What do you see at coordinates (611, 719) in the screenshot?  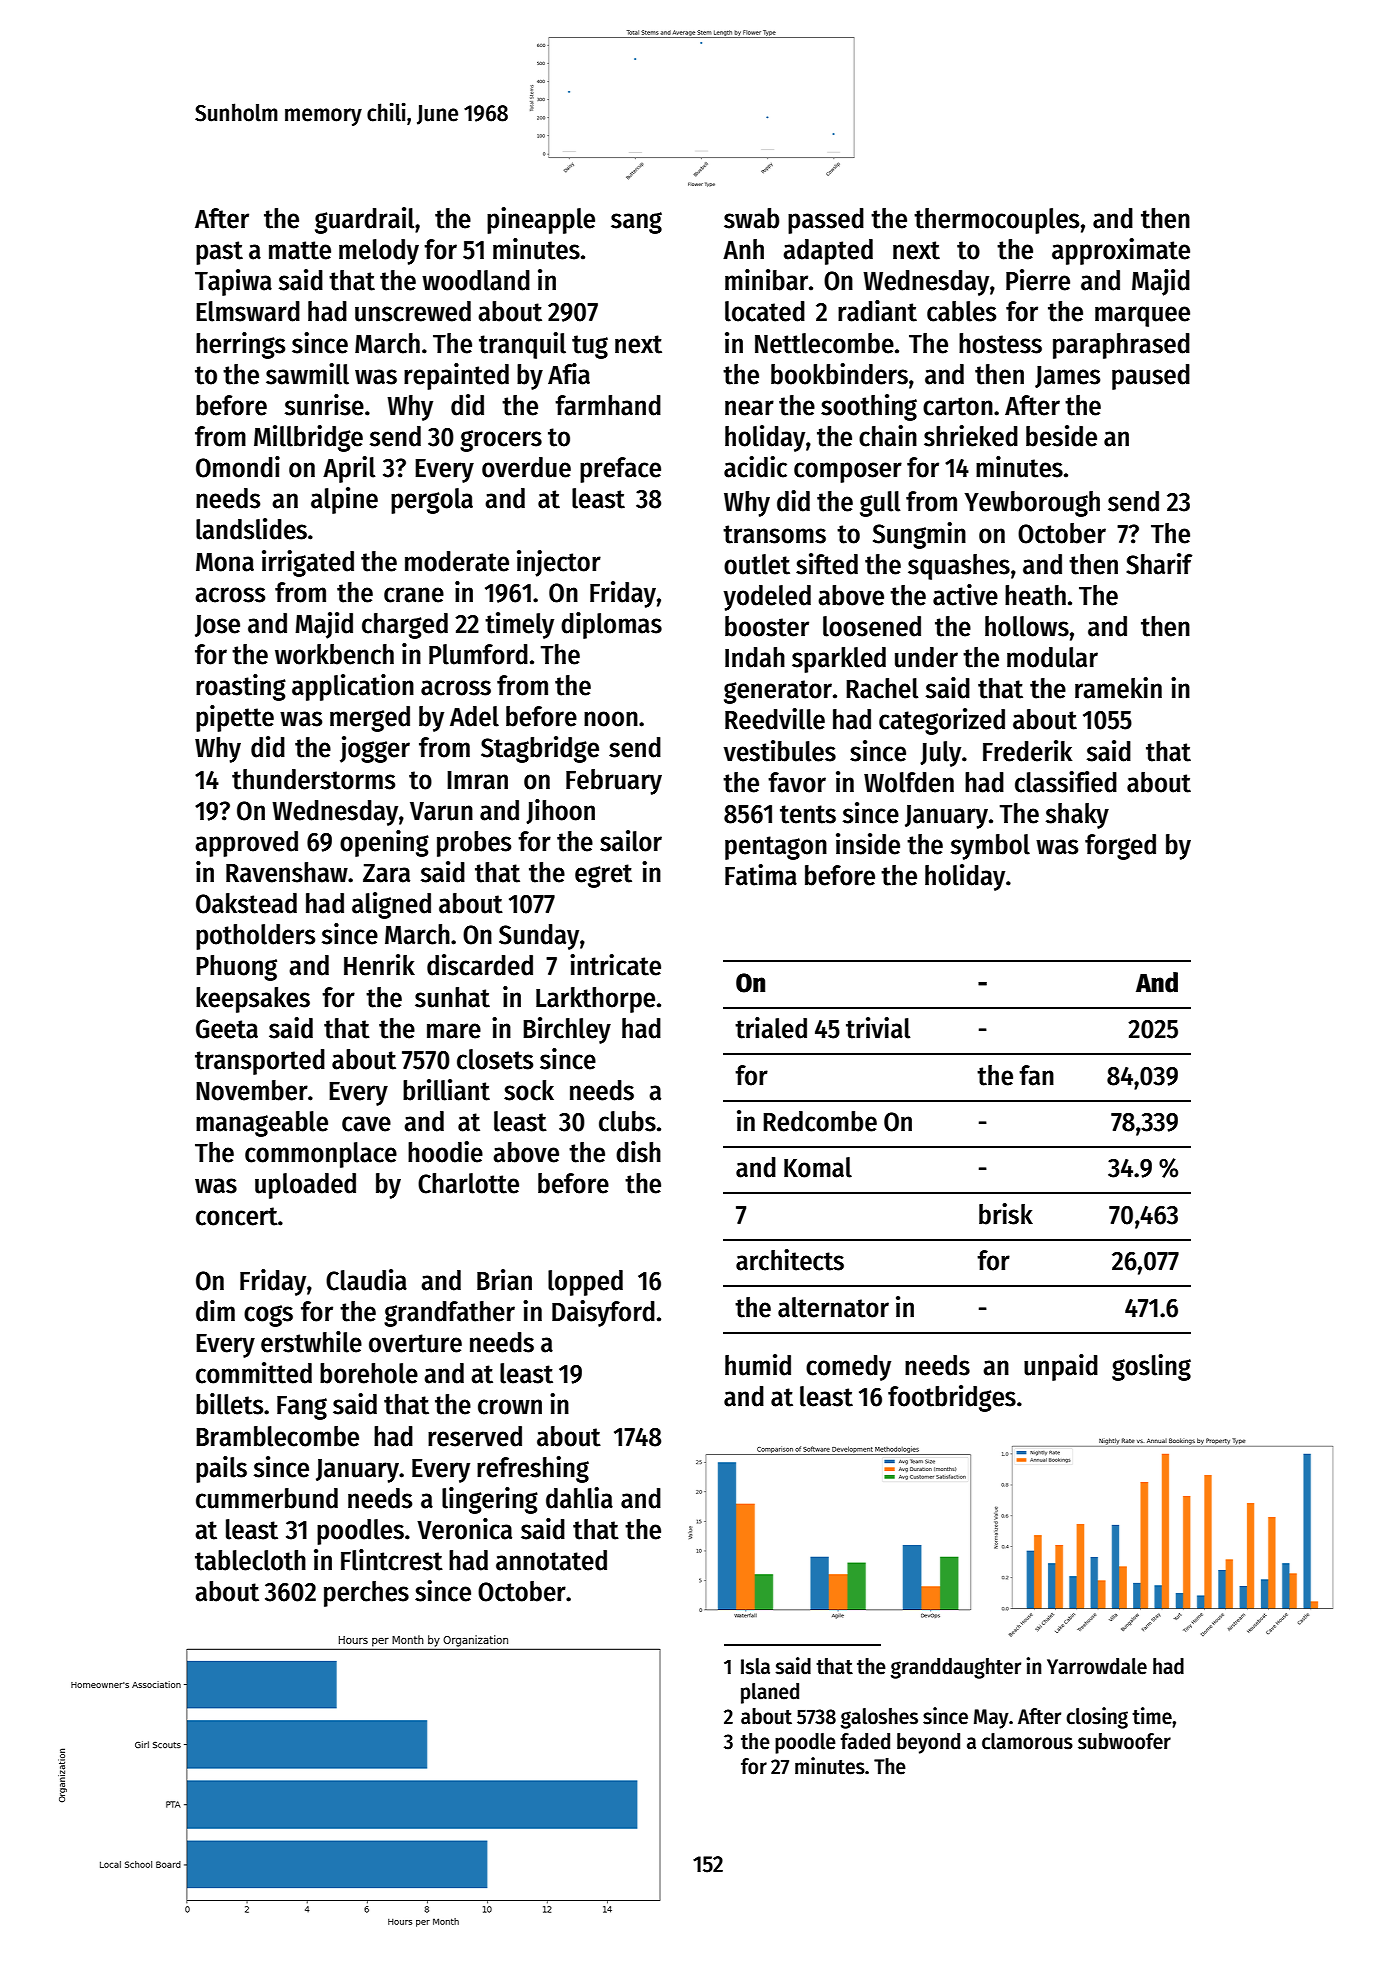 I see `noon` at bounding box center [611, 719].
